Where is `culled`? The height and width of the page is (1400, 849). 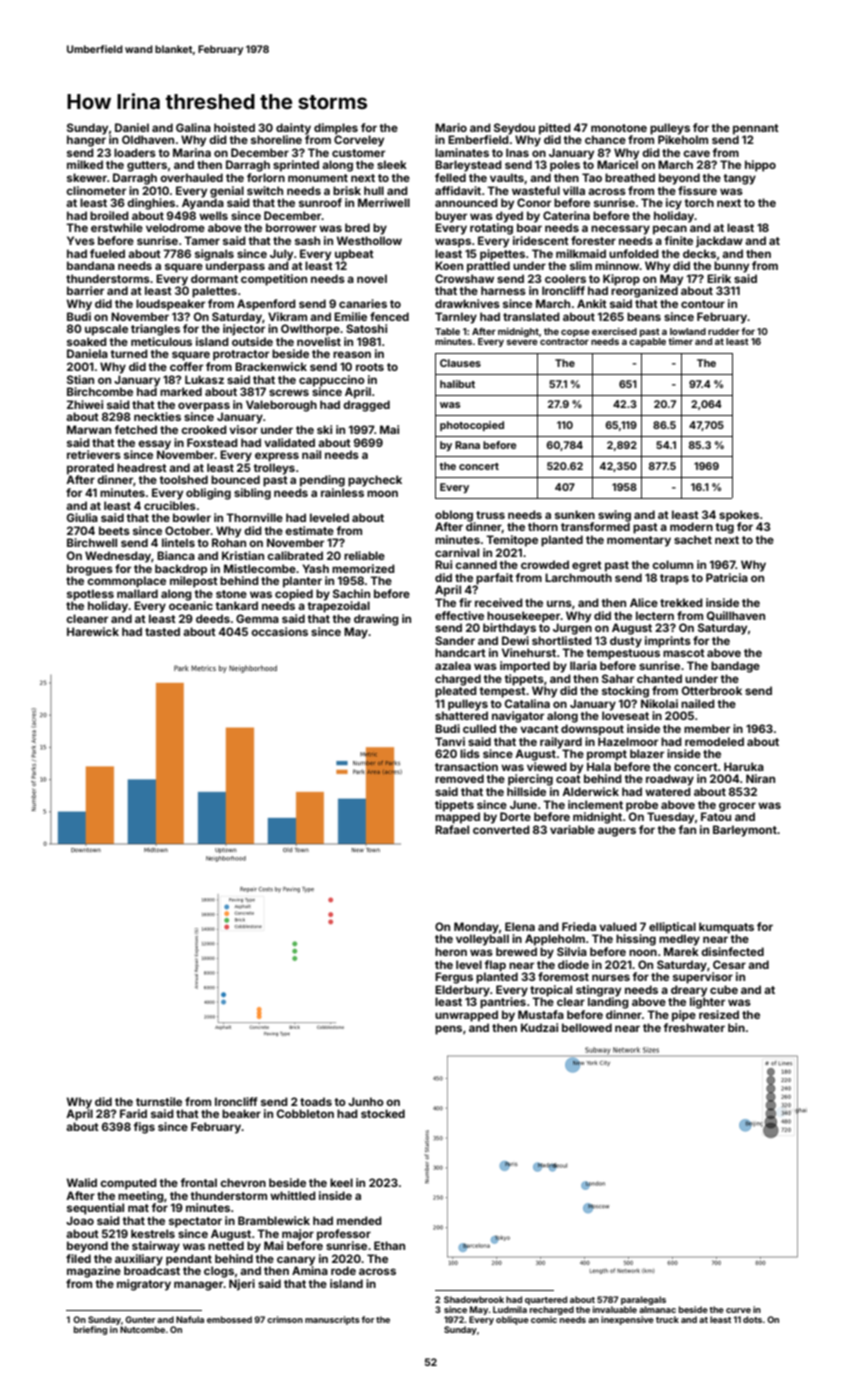
culled is located at coordinates (479, 728).
